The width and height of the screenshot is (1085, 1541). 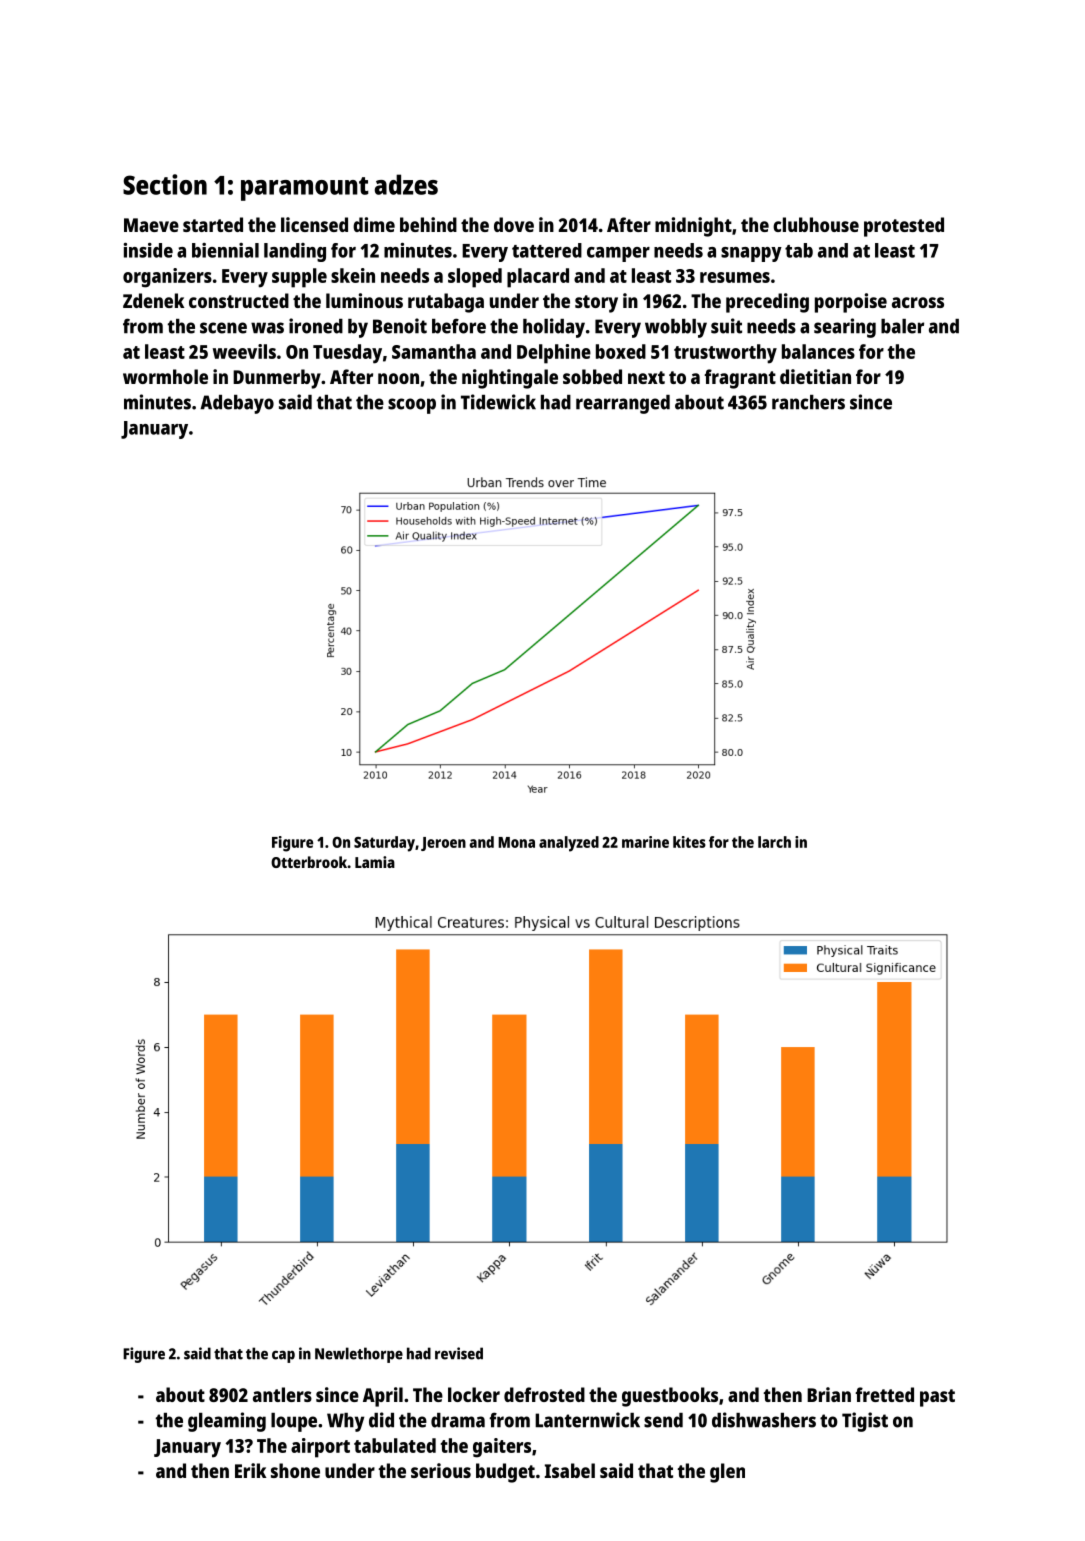 What do you see at coordinates (309, 862) in the screenshot?
I see `Otterbrook` at bounding box center [309, 862].
